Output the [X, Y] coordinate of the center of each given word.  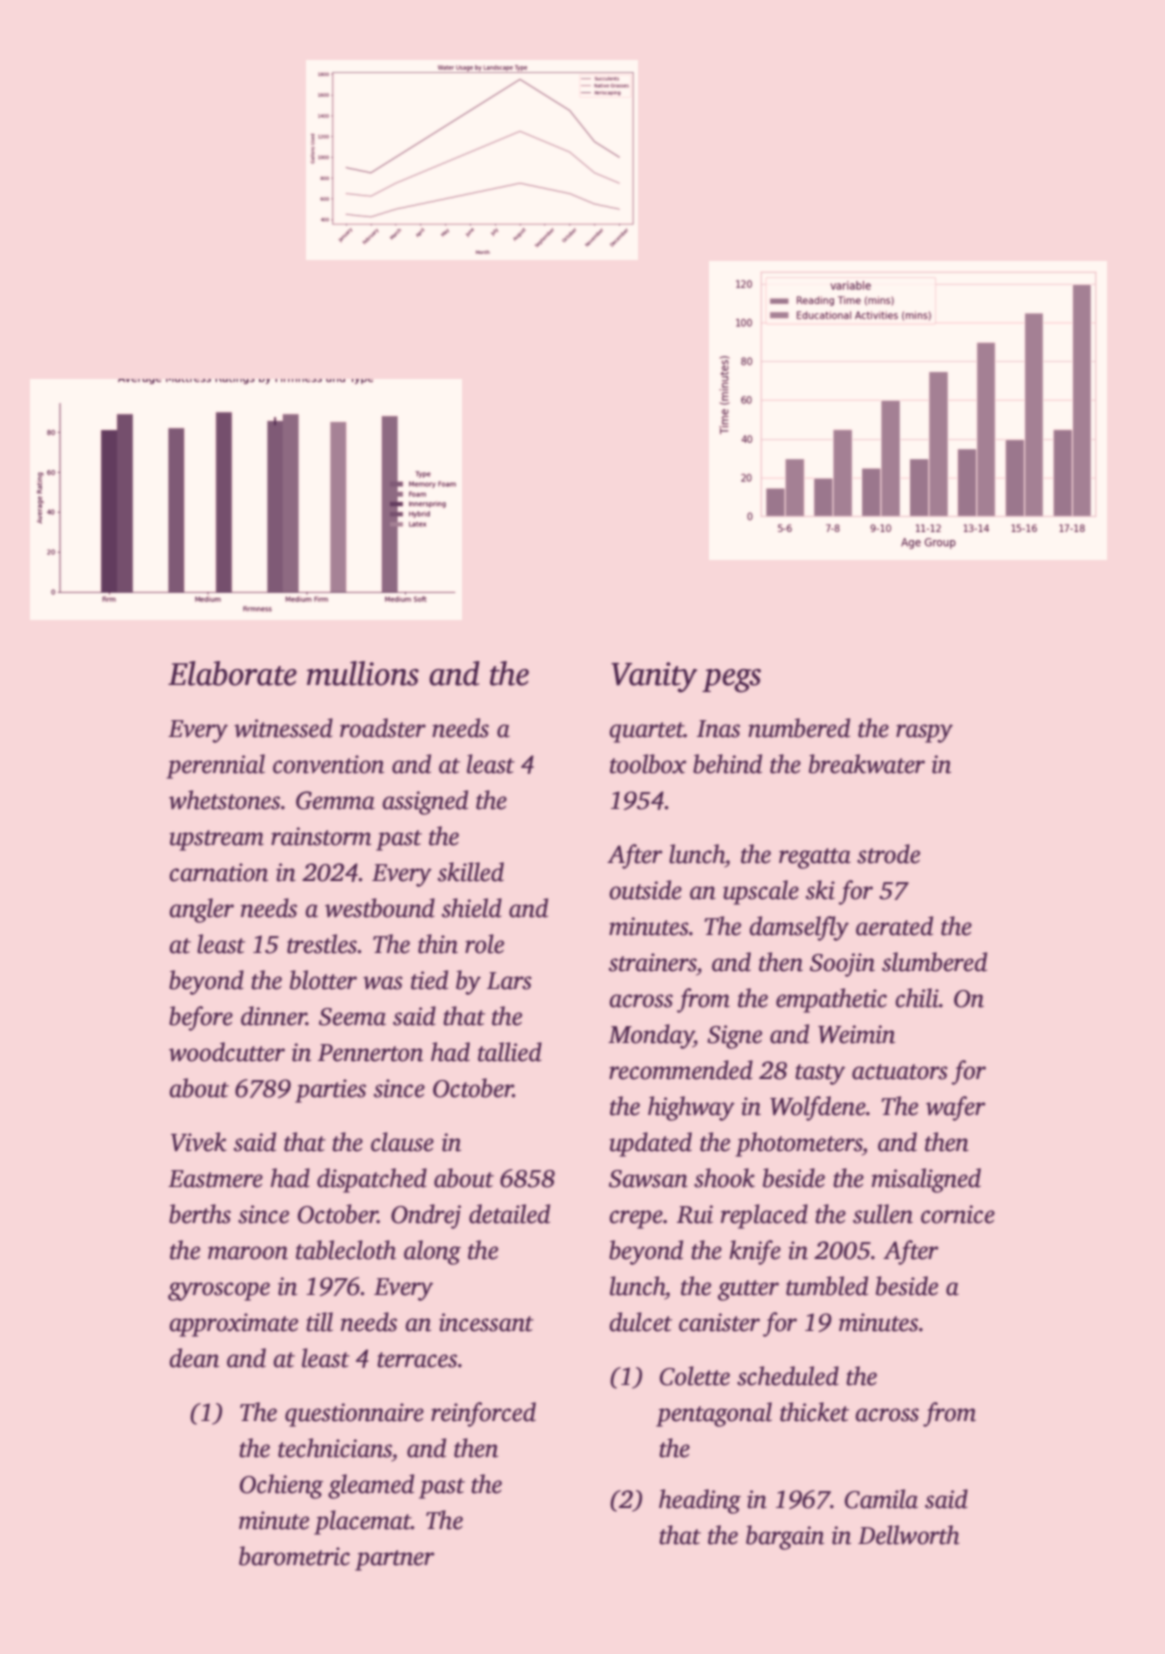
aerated [894, 926]
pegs [731, 681]
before [201, 1018]
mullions [363, 673]
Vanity [654, 677]
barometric [294, 1556]
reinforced [483, 1414]
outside [645, 890]
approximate [233, 1325]
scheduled [788, 1376]
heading [700, 1501]
